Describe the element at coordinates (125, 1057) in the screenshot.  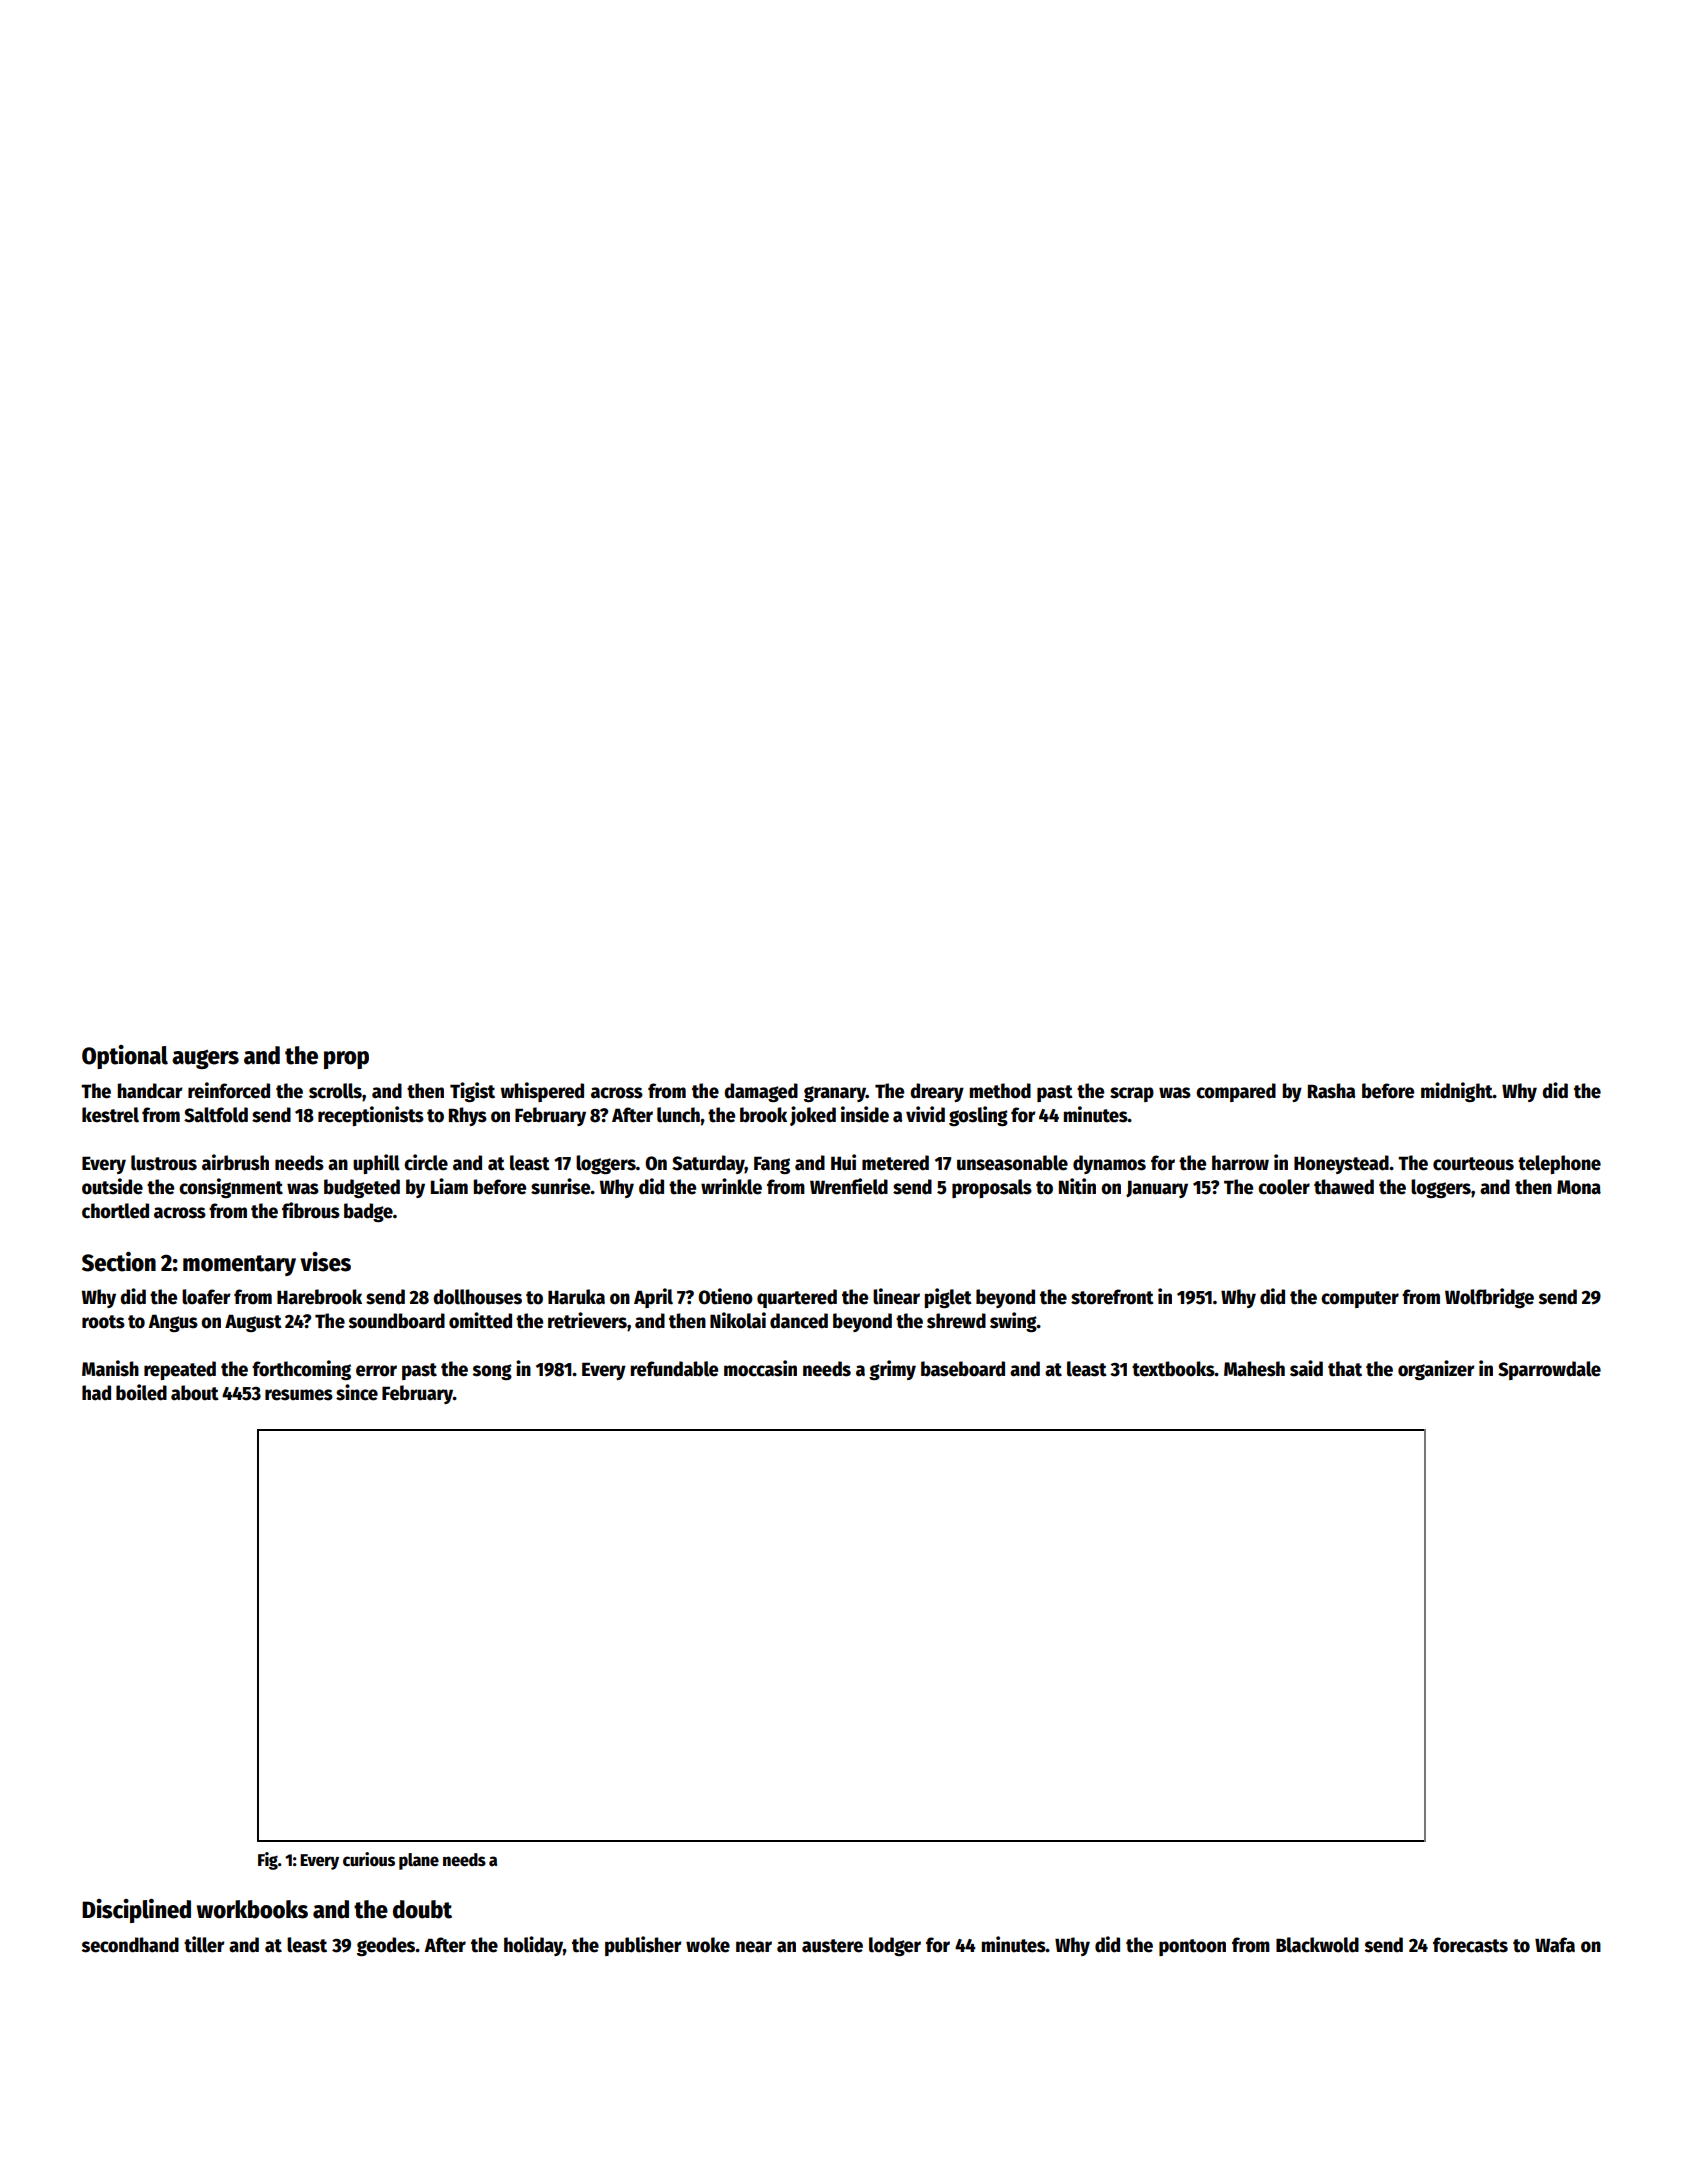
I see `Optional` at that location.
